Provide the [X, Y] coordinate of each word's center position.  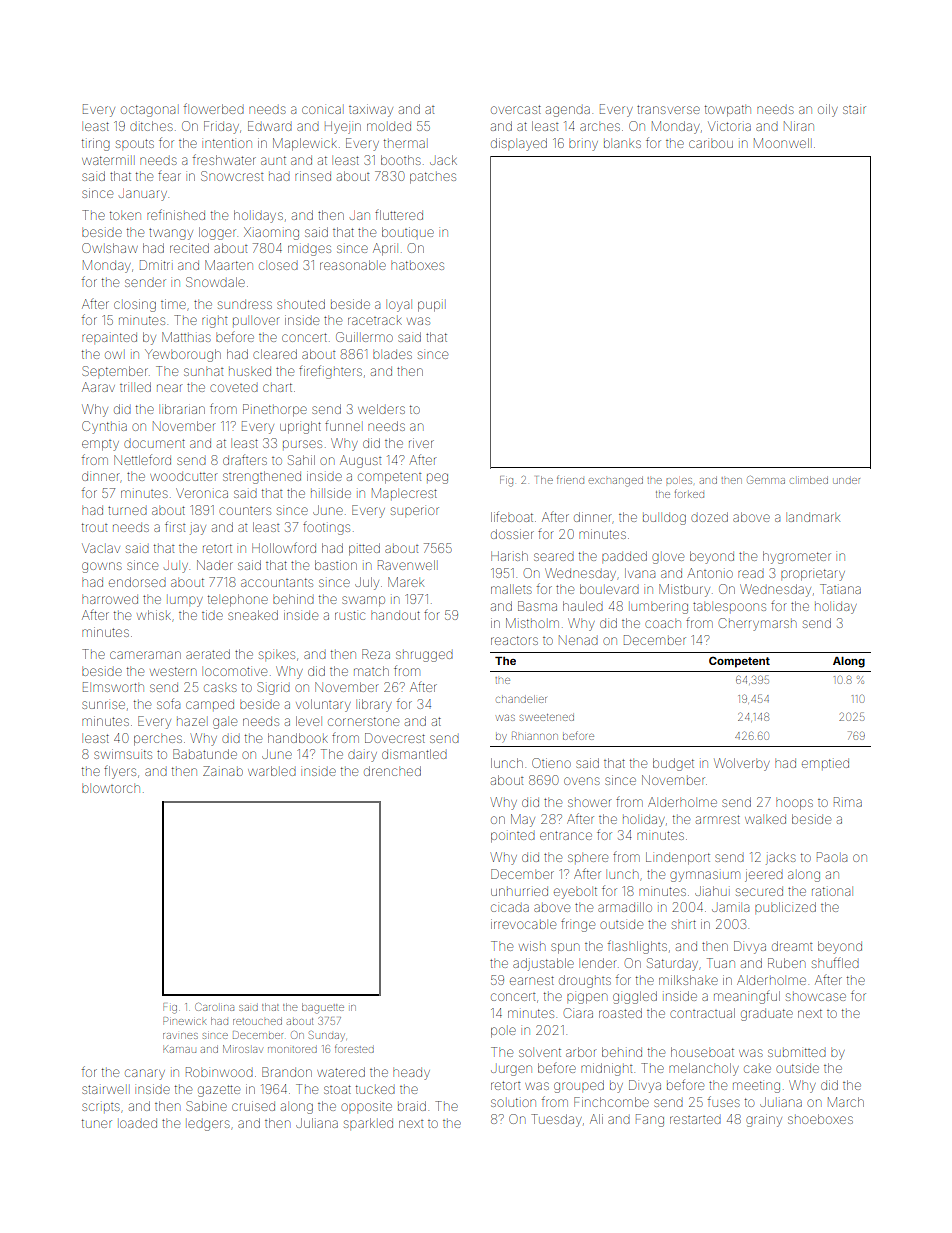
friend [570, 480]
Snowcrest [232, 176]
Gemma [766, 480]
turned [127, 510]
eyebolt [575, 893]
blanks [622, 144]
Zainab [223, 771]
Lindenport [678, 858]
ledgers [209, 1125]
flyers [120, 772]
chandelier [521, 699]
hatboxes [417, 265]
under [847, 481]
